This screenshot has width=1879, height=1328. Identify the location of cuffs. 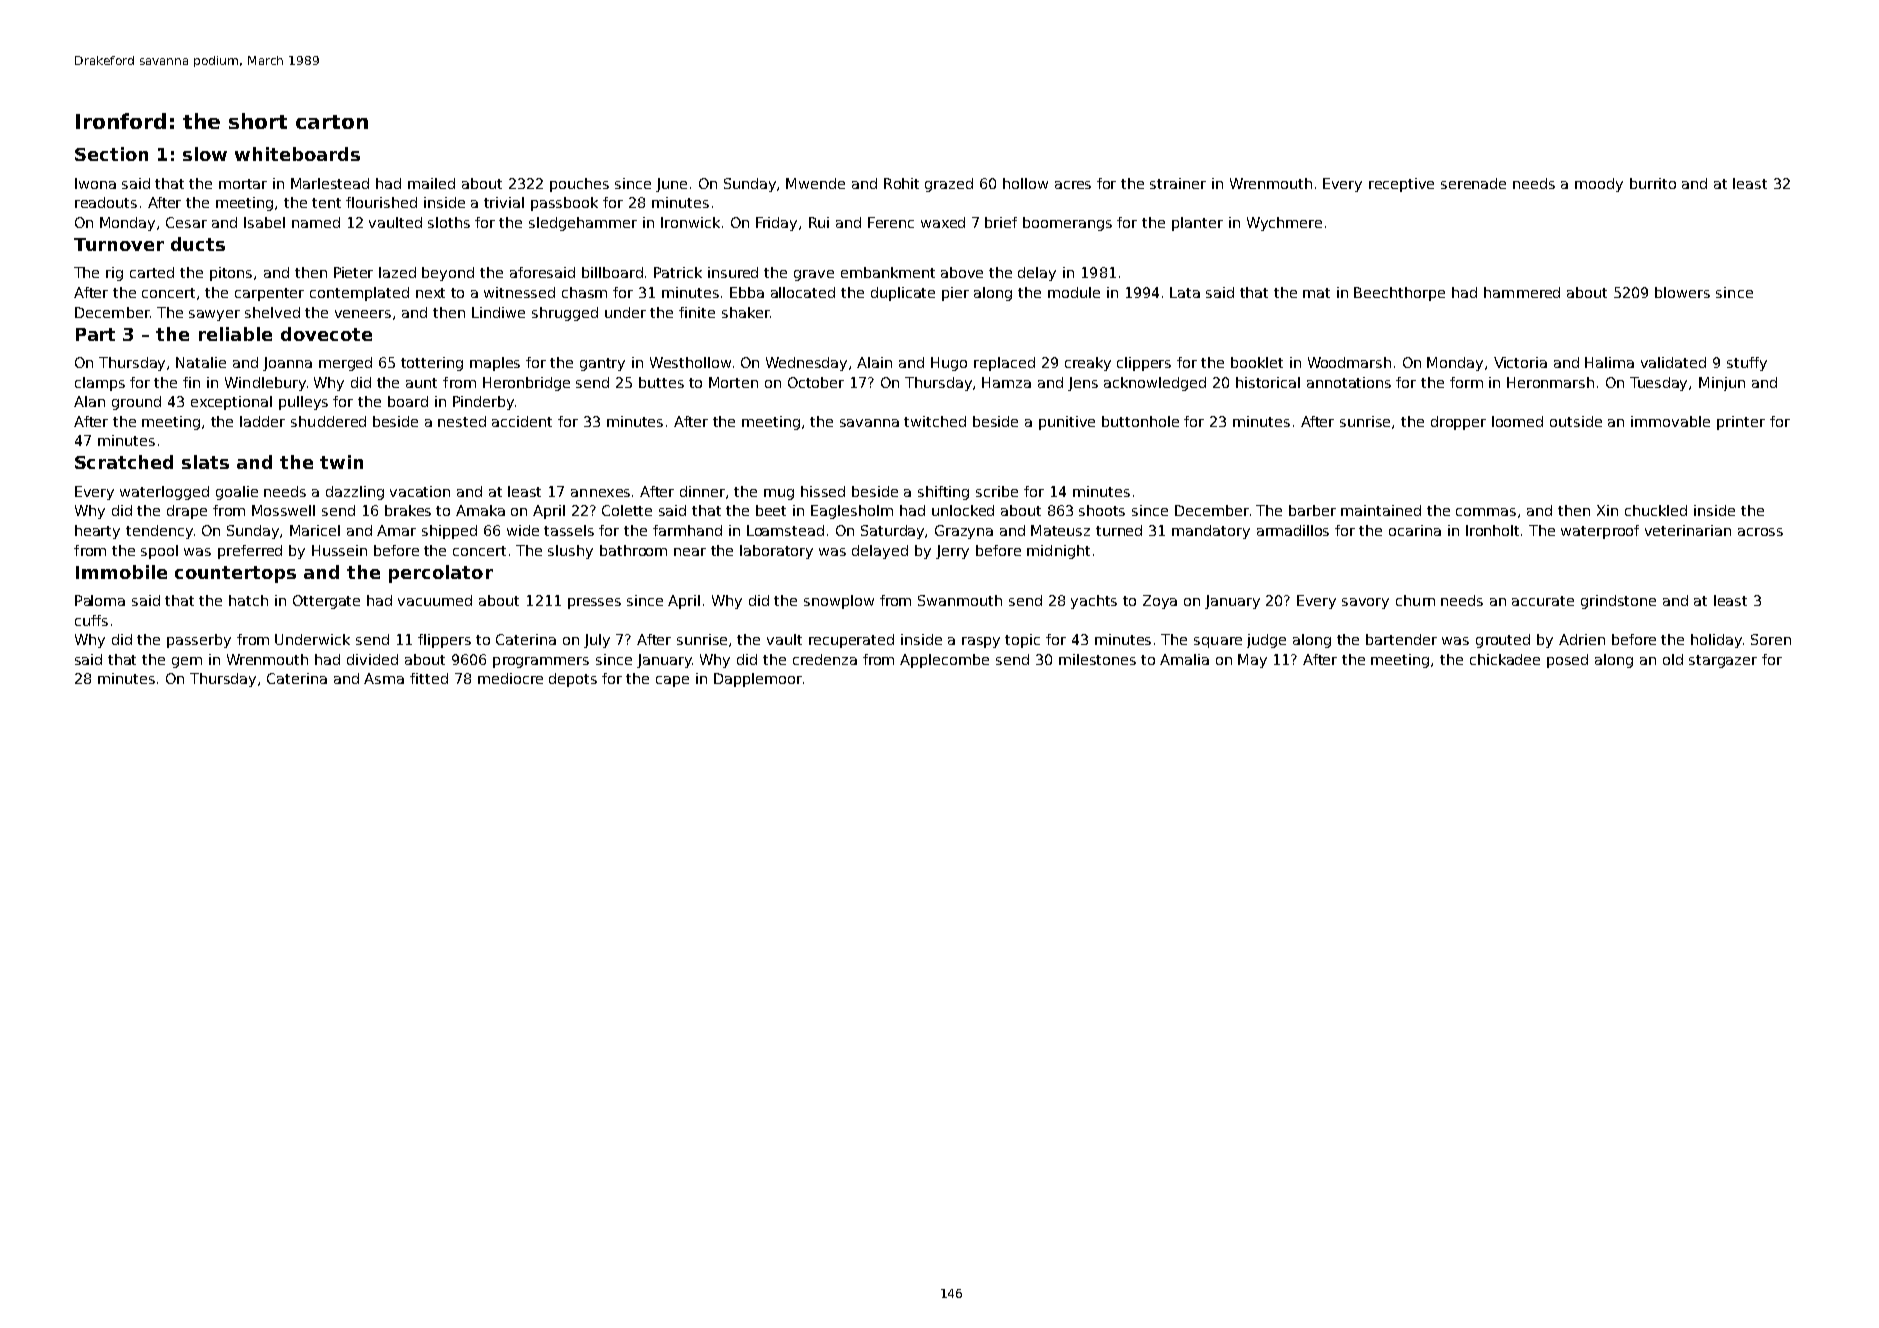
(91, 620).
